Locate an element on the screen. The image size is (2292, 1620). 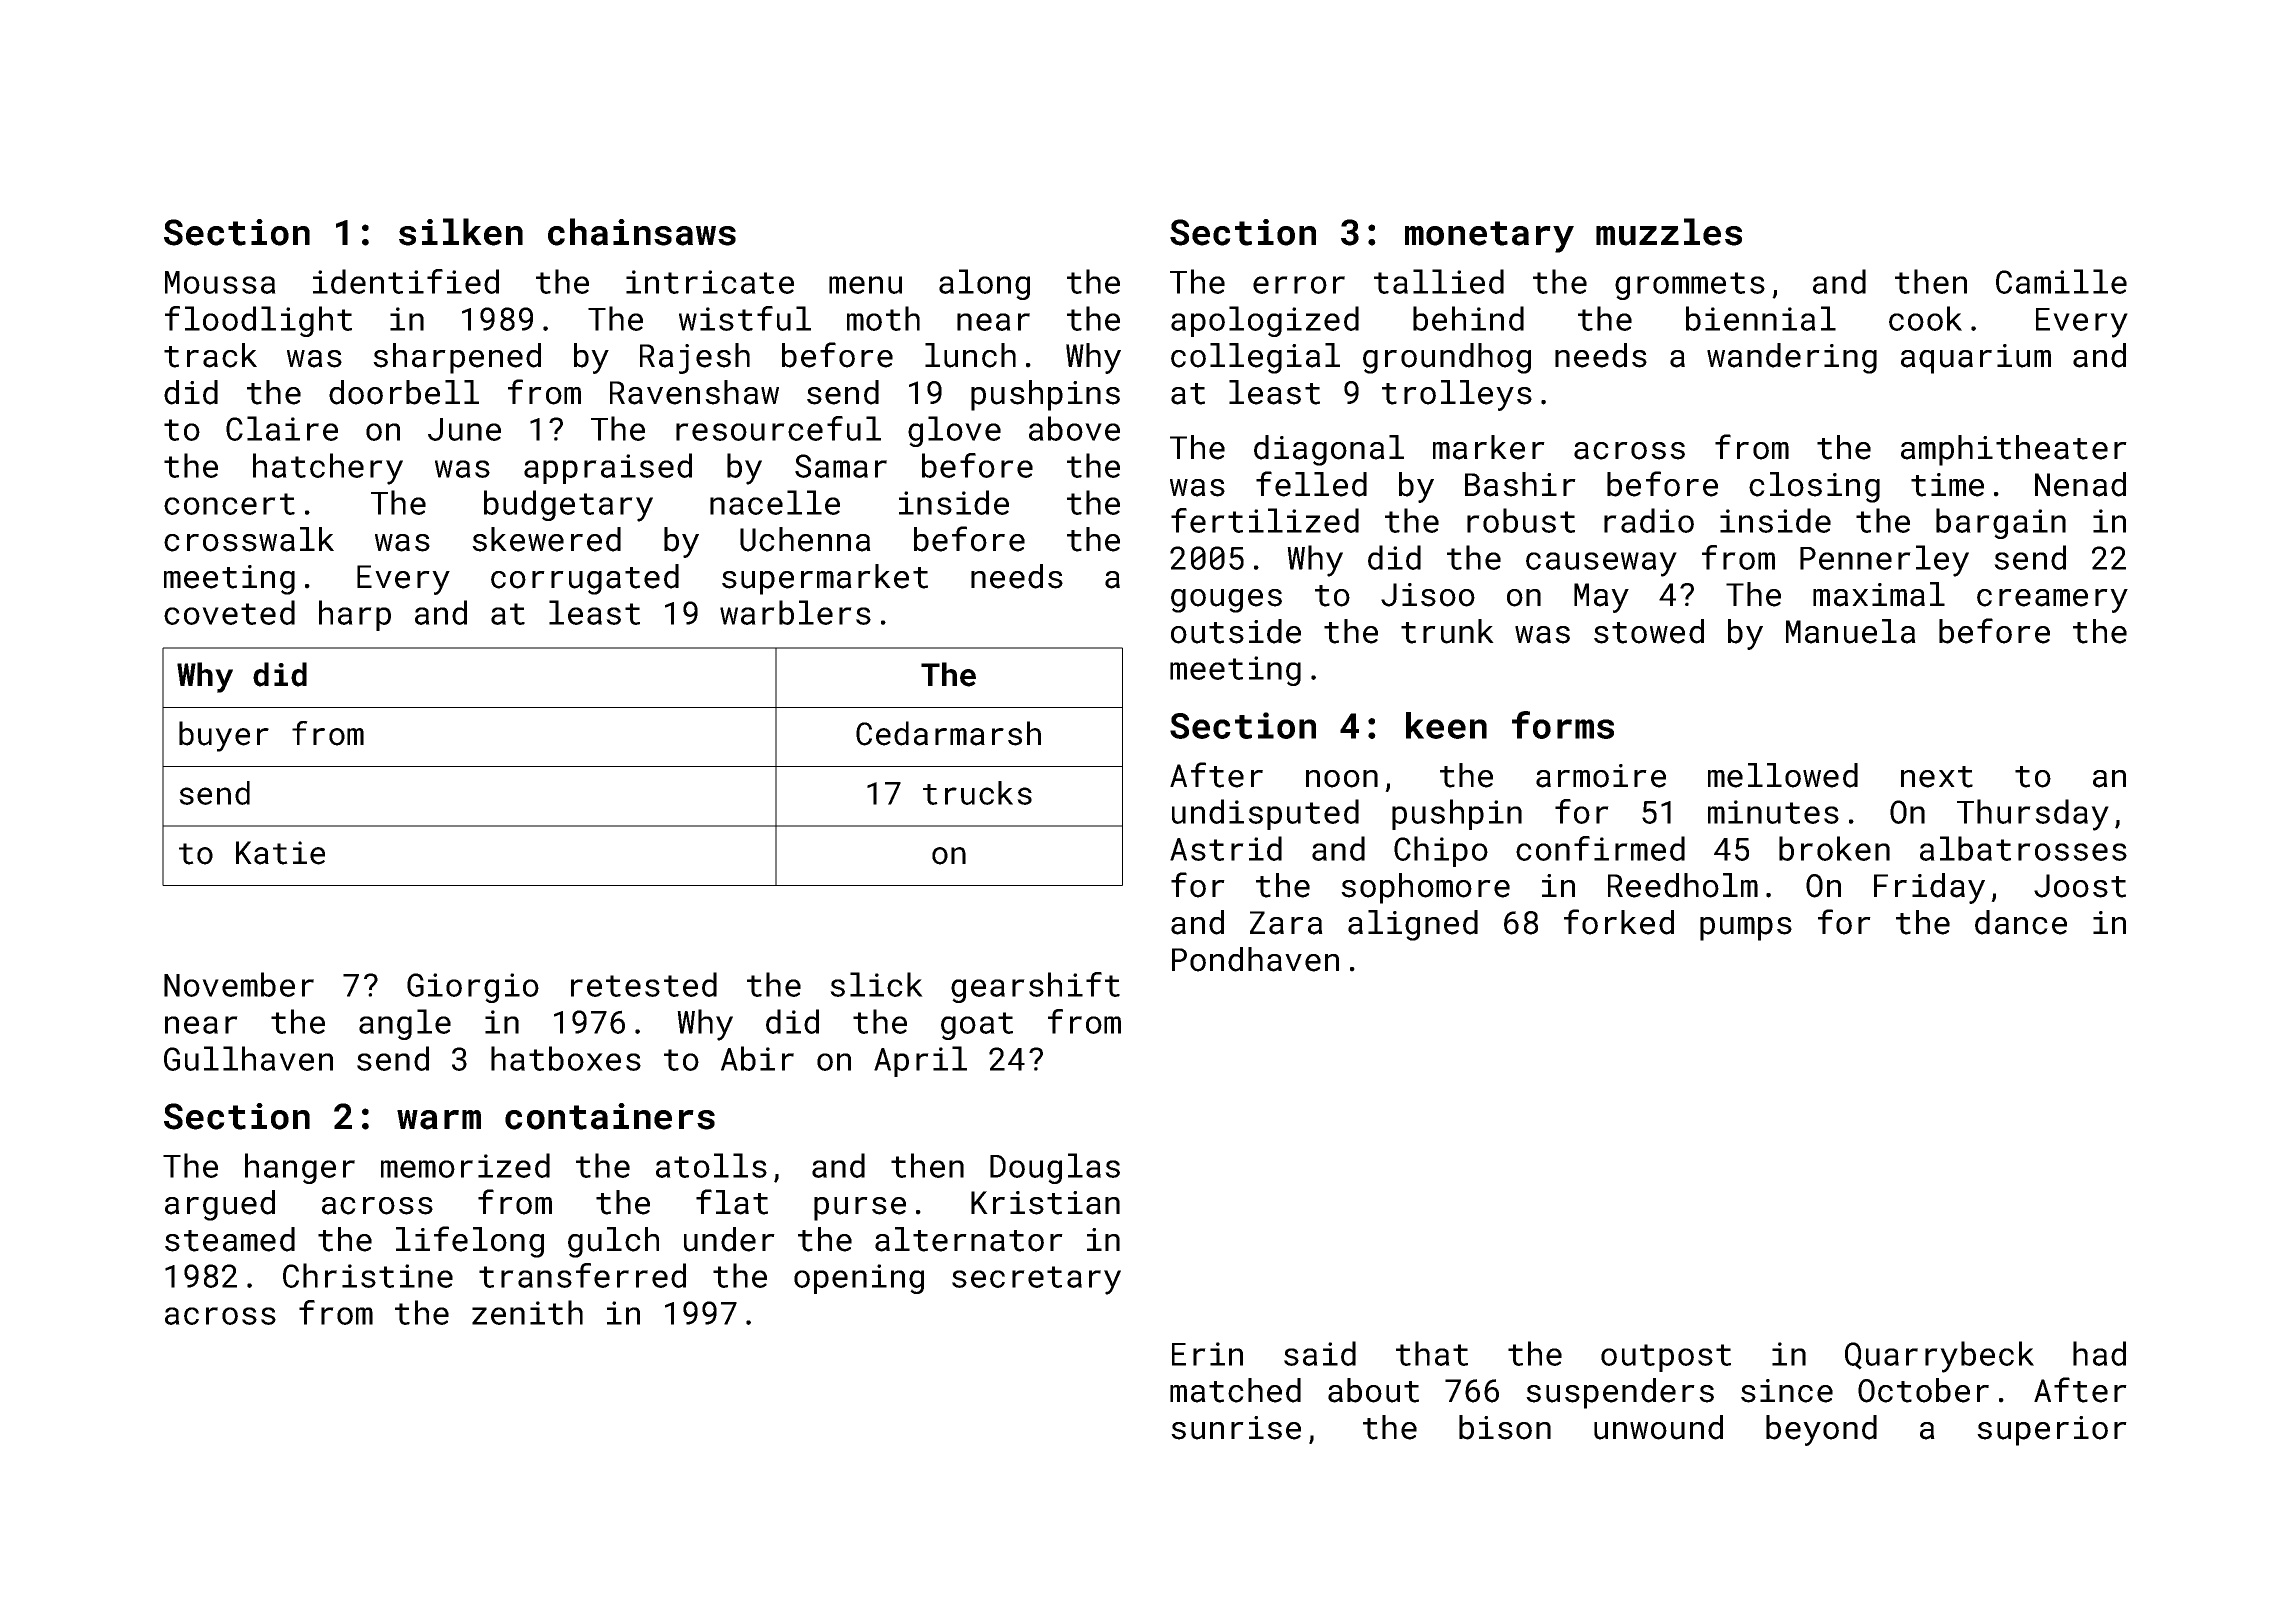
forked is located at coordinates (1619, 922).
